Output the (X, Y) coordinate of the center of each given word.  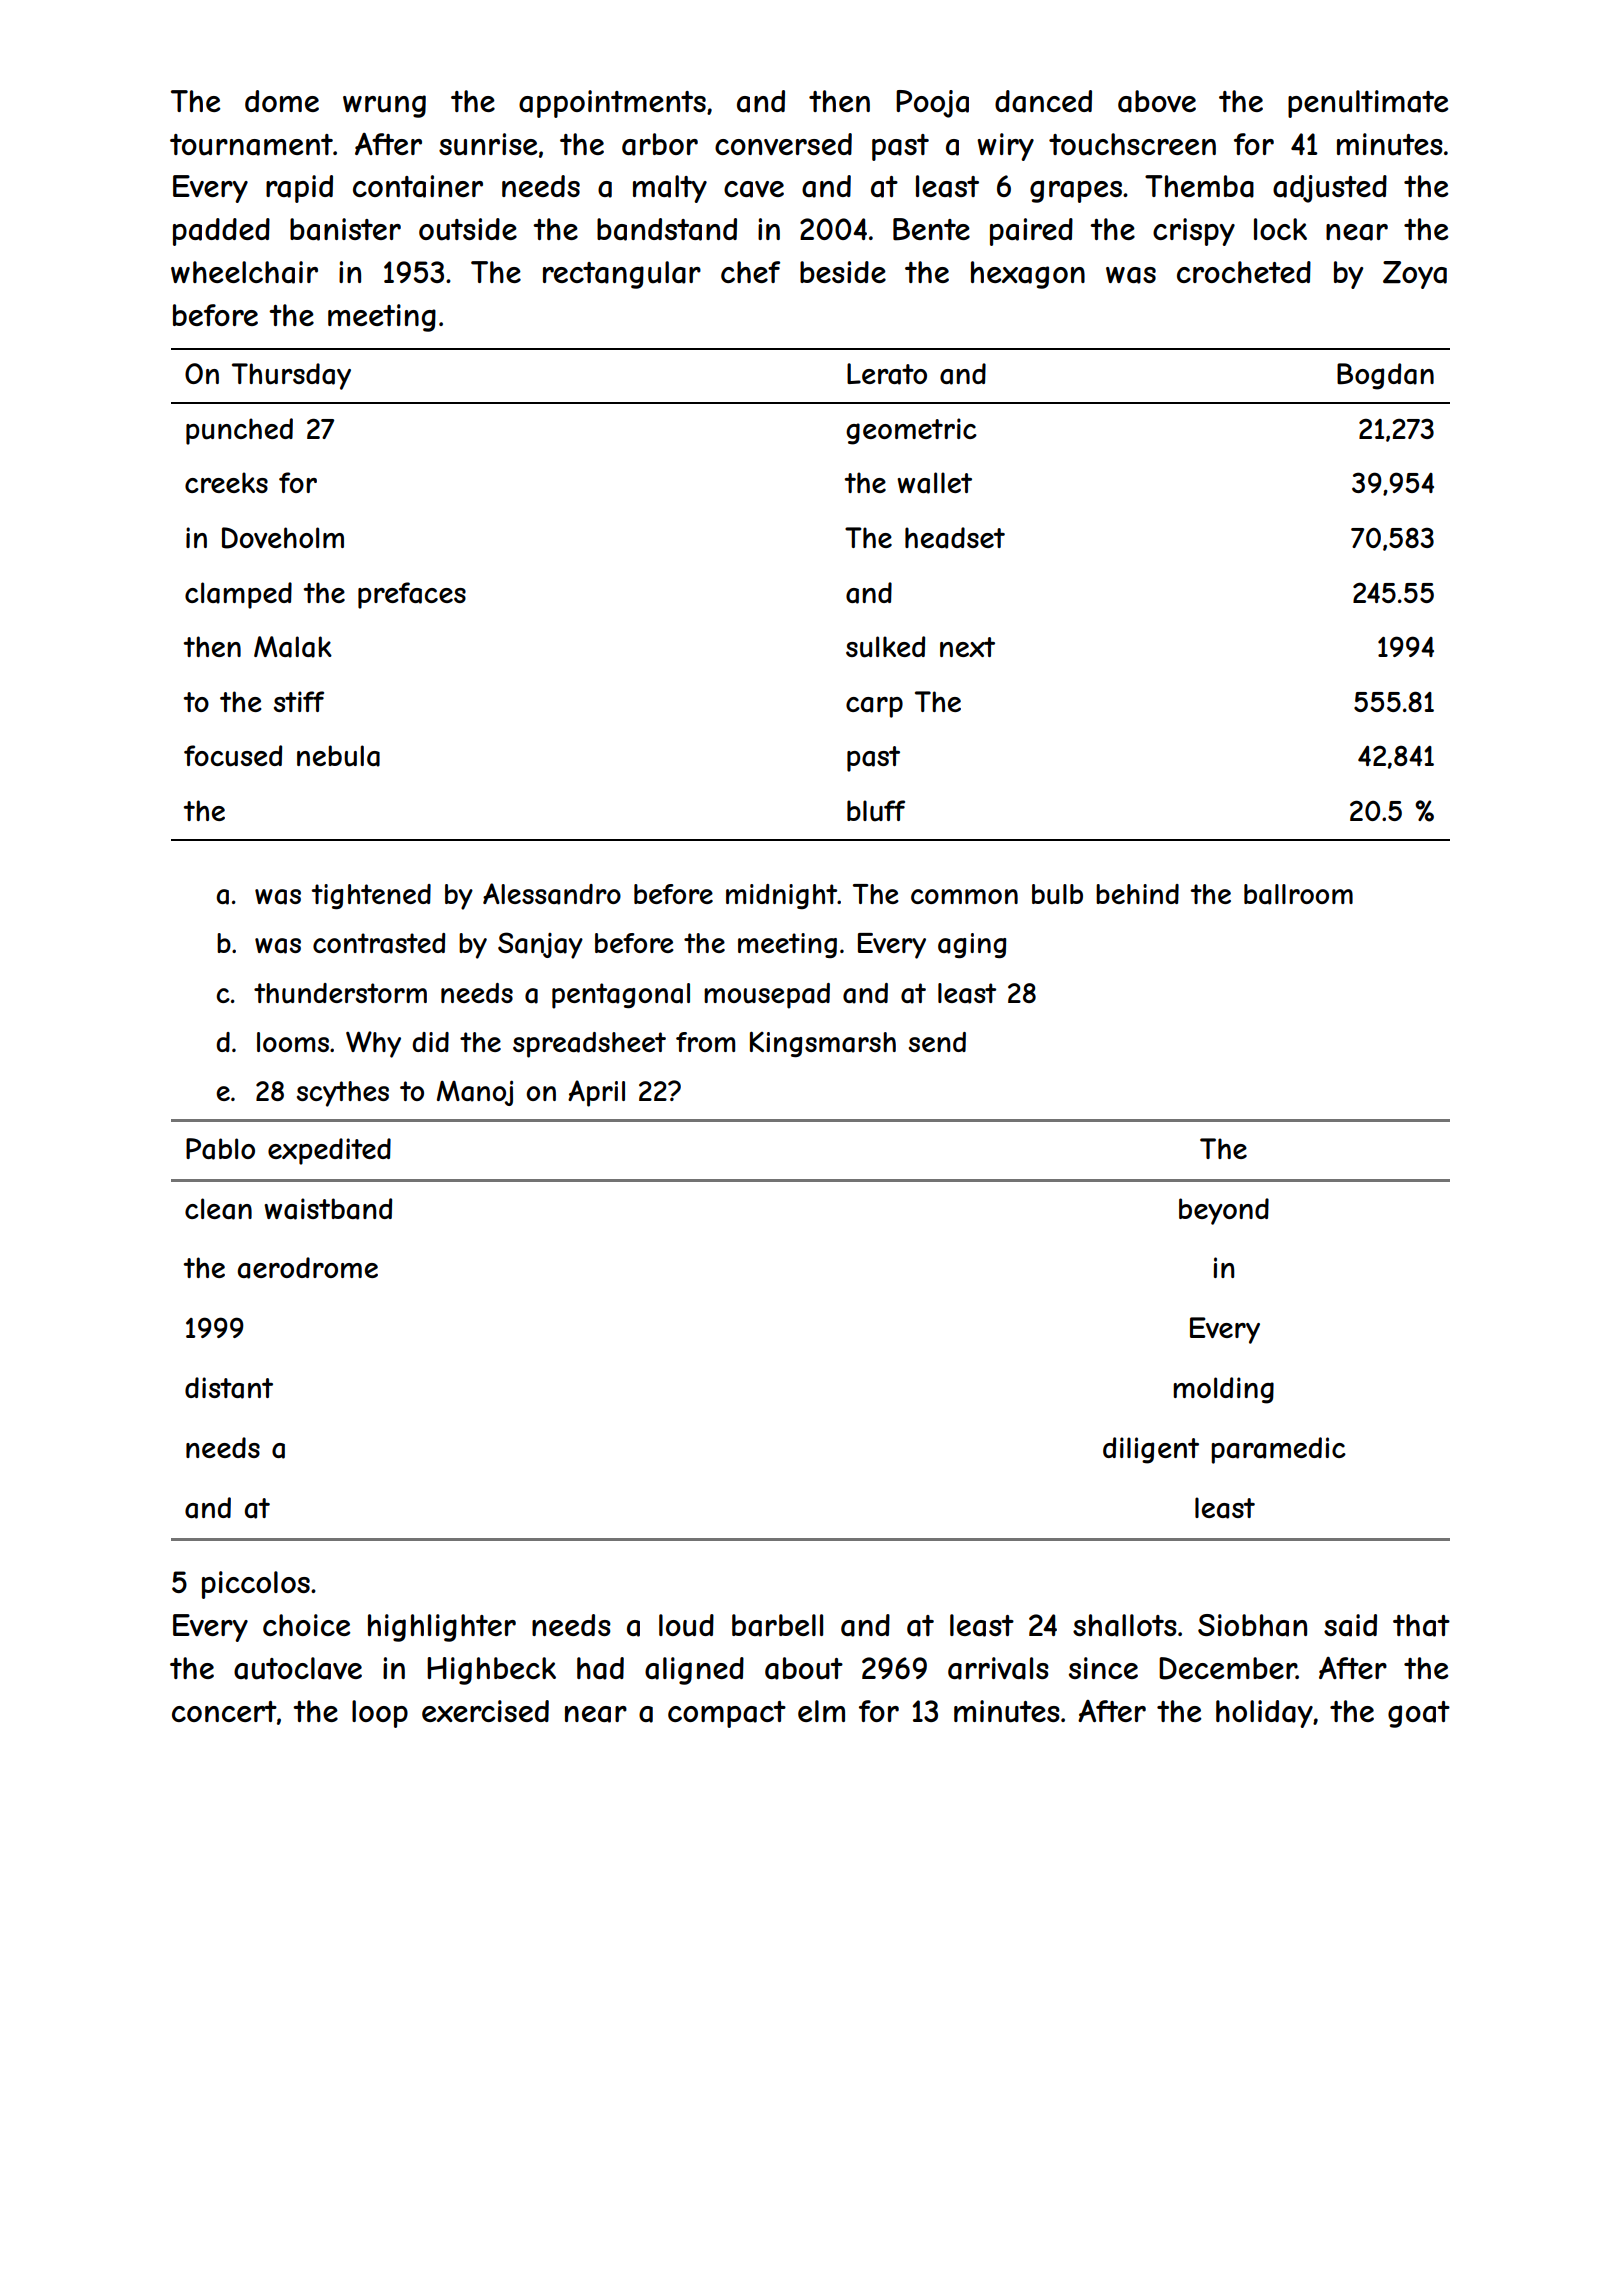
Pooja (932, 104)
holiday (1264, 1714)
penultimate (1368, 104)
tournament (251, 145)
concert (224, 1711)
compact (727, 1714)
